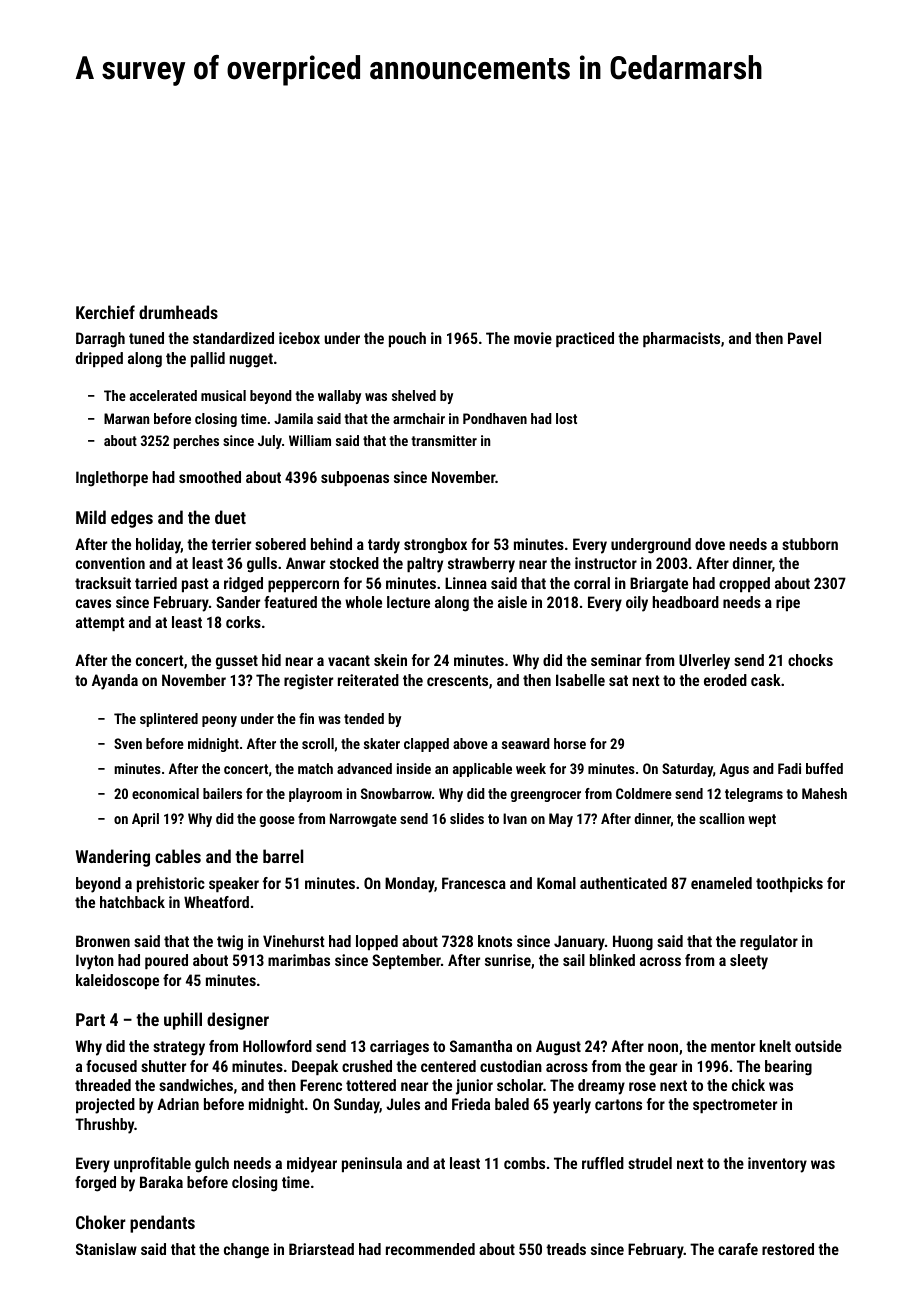 This page has width=924, height=1308. What do you see at coordinates (100, 340) in the page?
I see `Darragh` at bounding box center [100, 340].
